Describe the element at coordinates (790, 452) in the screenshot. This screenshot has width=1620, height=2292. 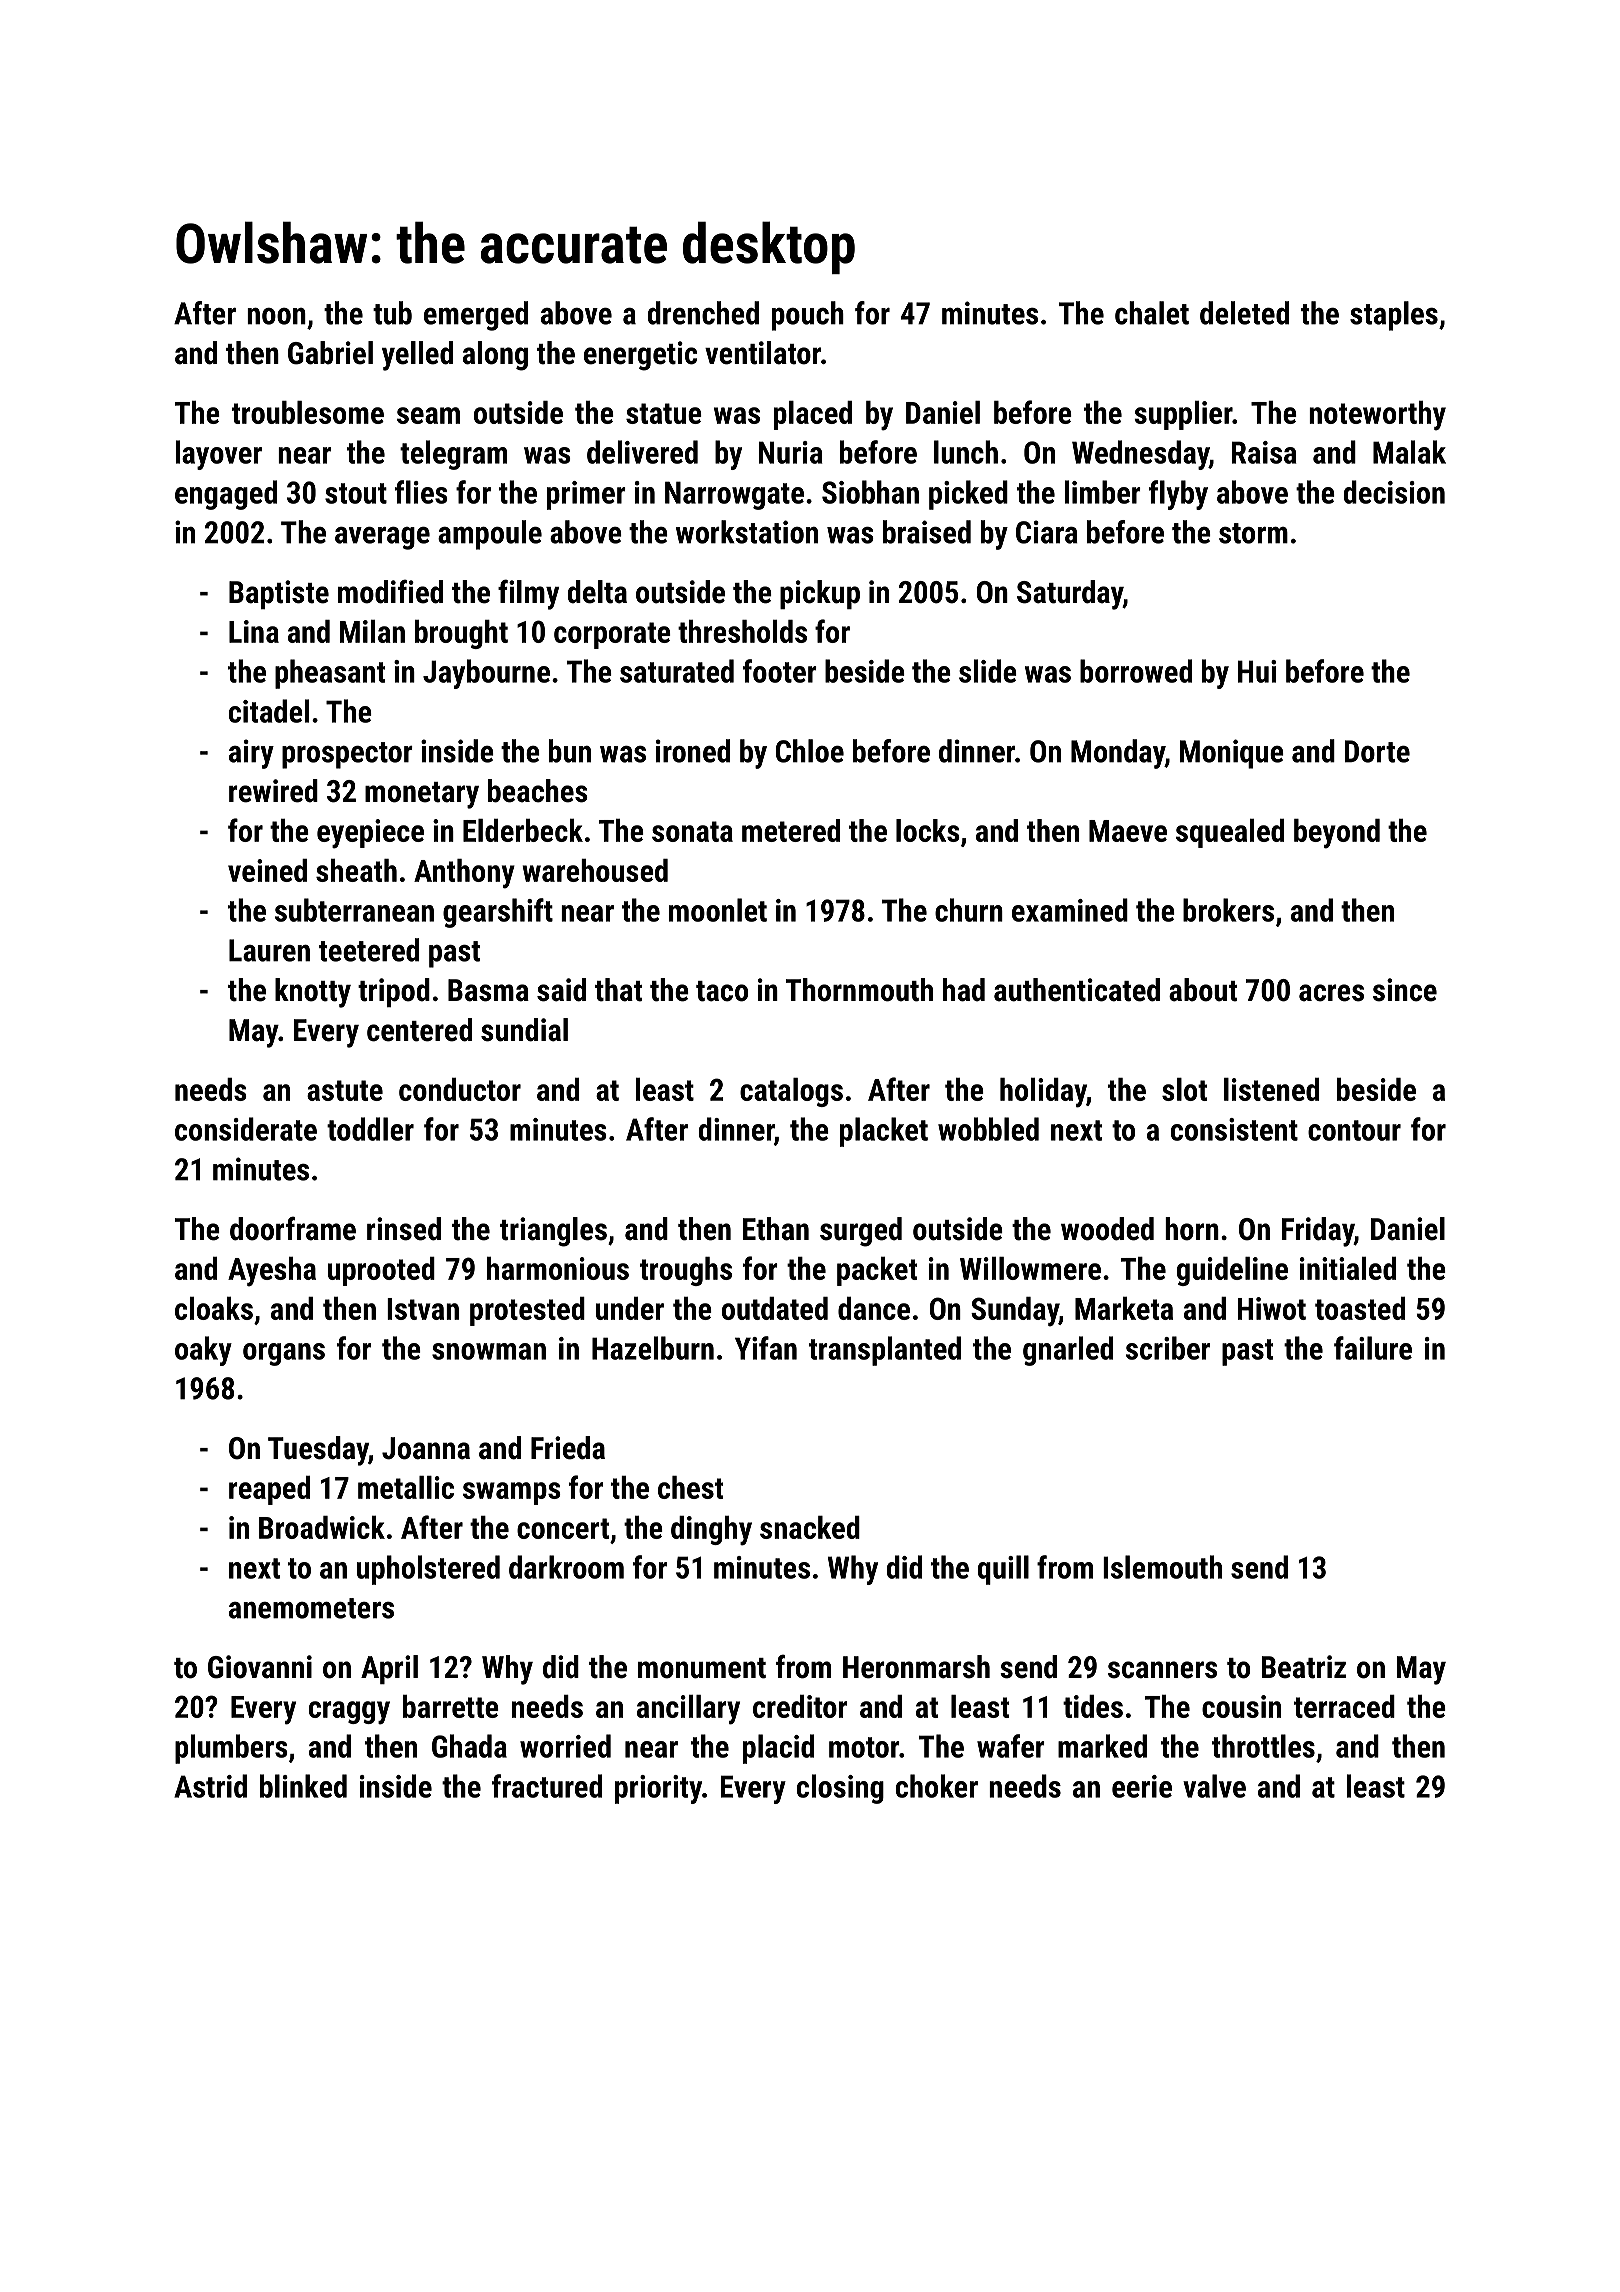
I see `Nuria` at that location.
